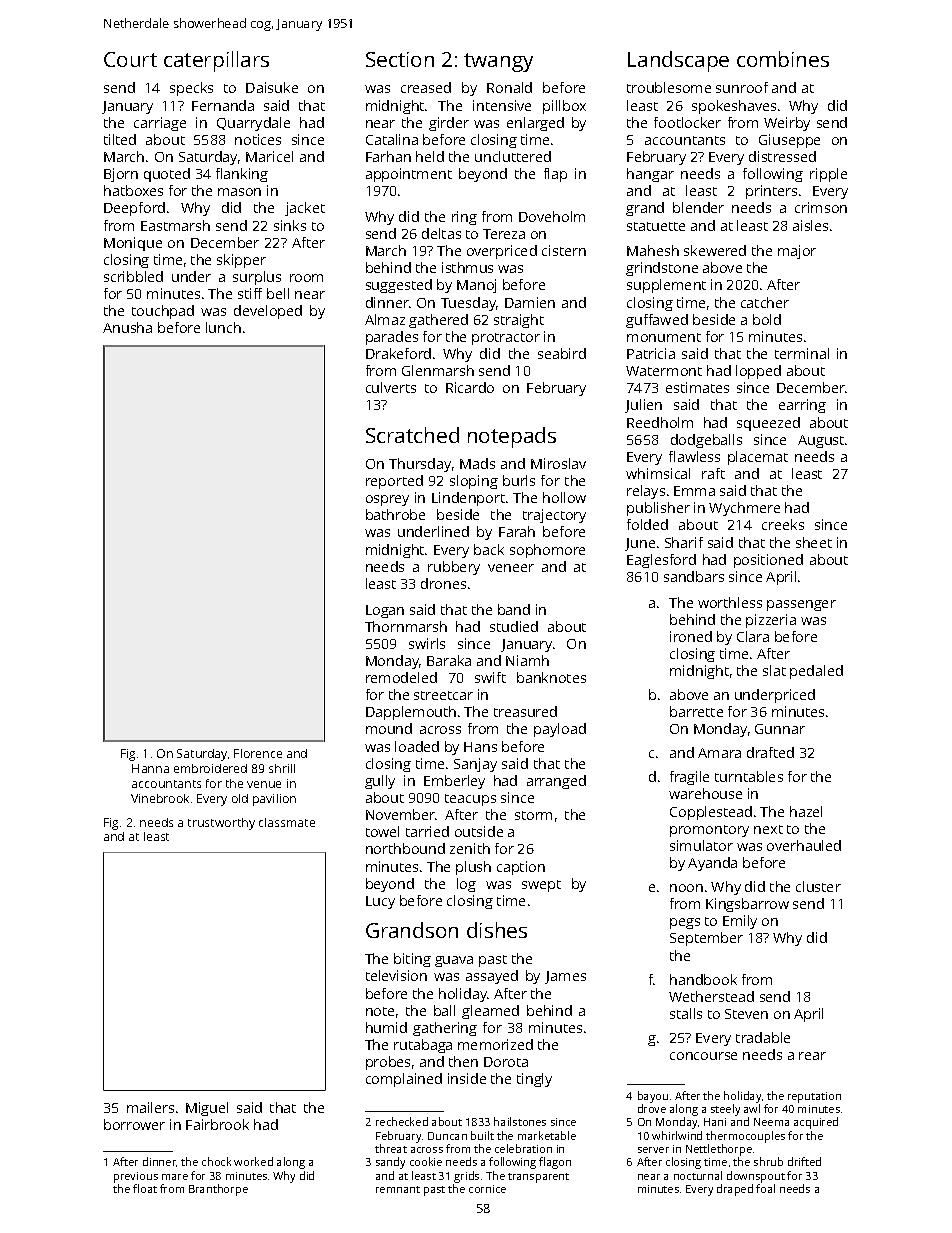 The height and width of the screenshot is (1233, 952). Describe the element at coordinates (121, 175) in the screenshot. I see `Bjorn` at that location.
